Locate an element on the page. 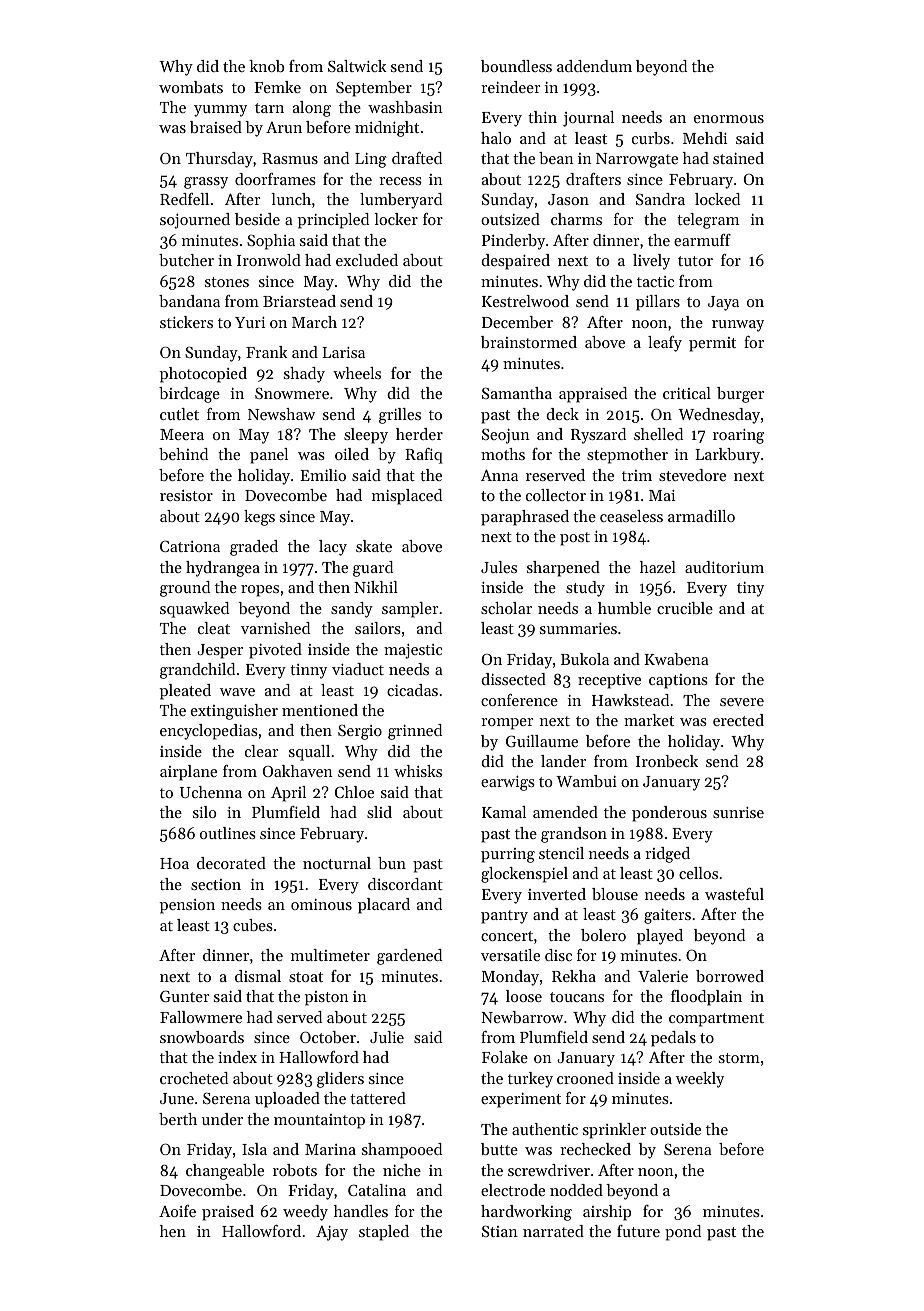 The image size is (924, 1311). Jaya is located at coordinates (723, 303).
